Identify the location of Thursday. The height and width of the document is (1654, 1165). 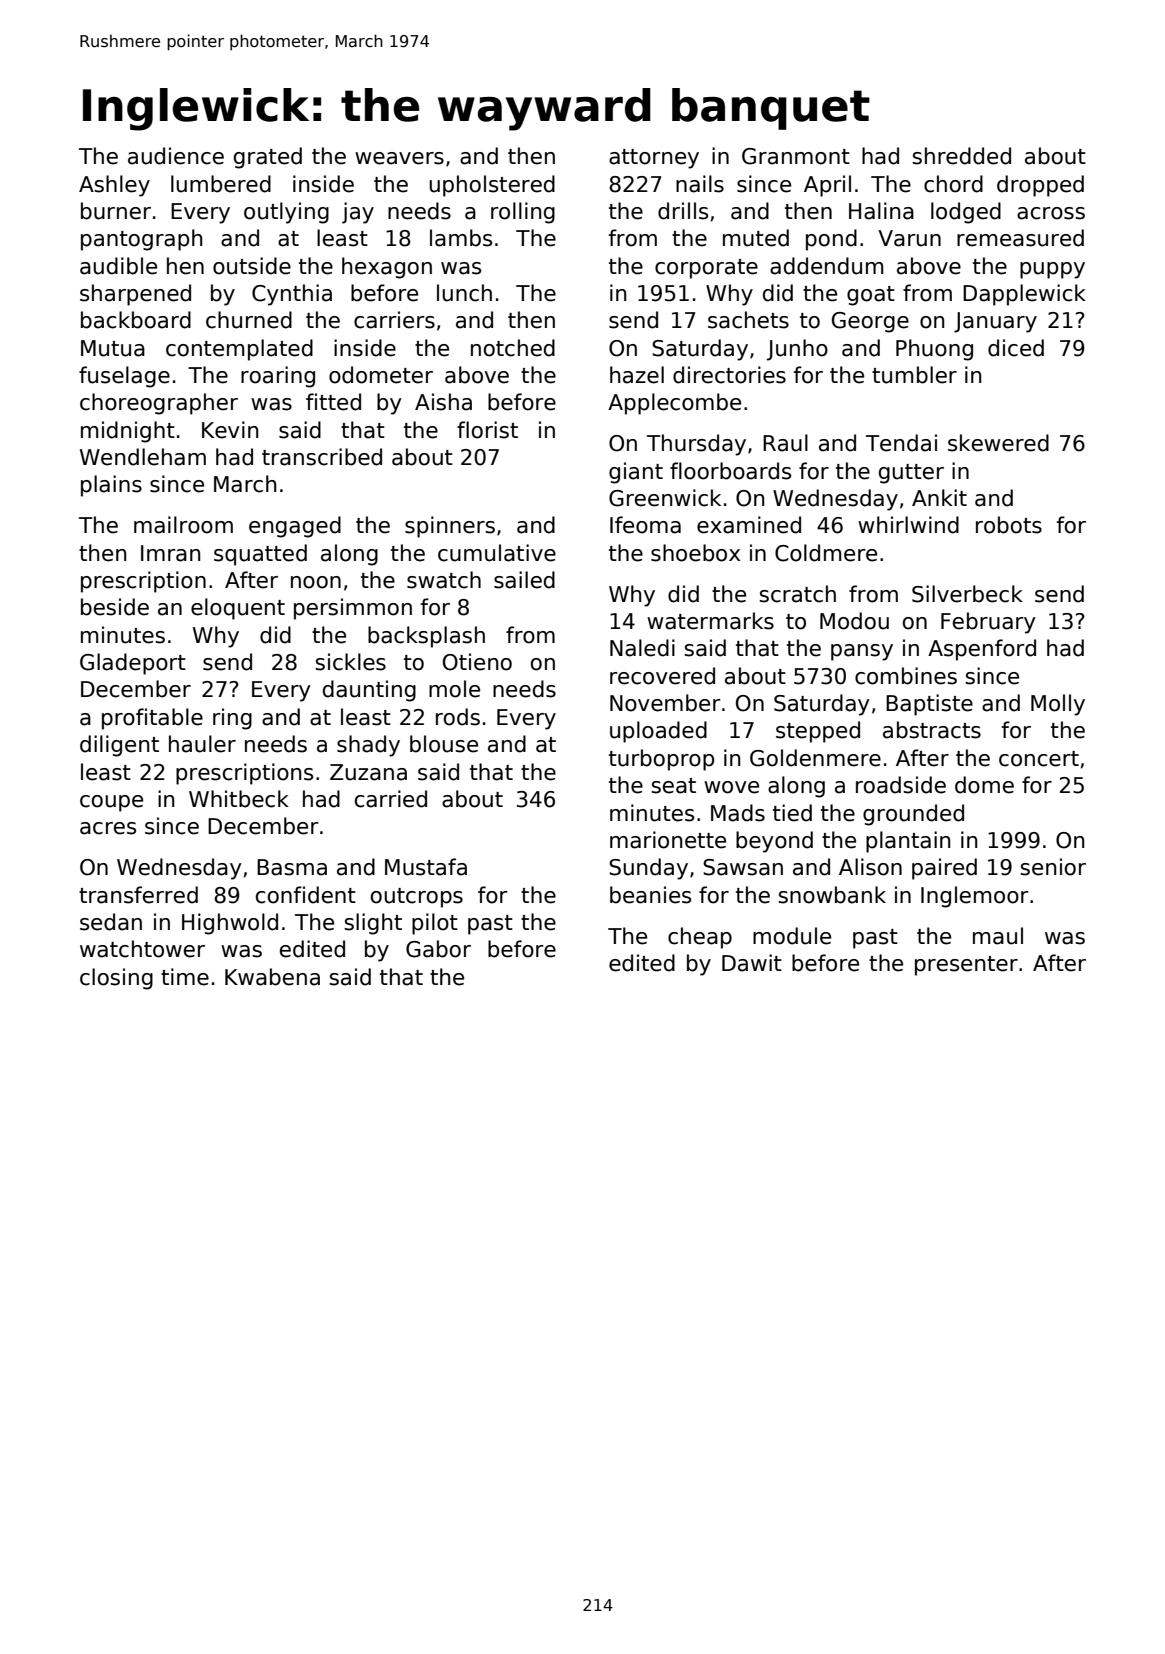
(696, 445).
